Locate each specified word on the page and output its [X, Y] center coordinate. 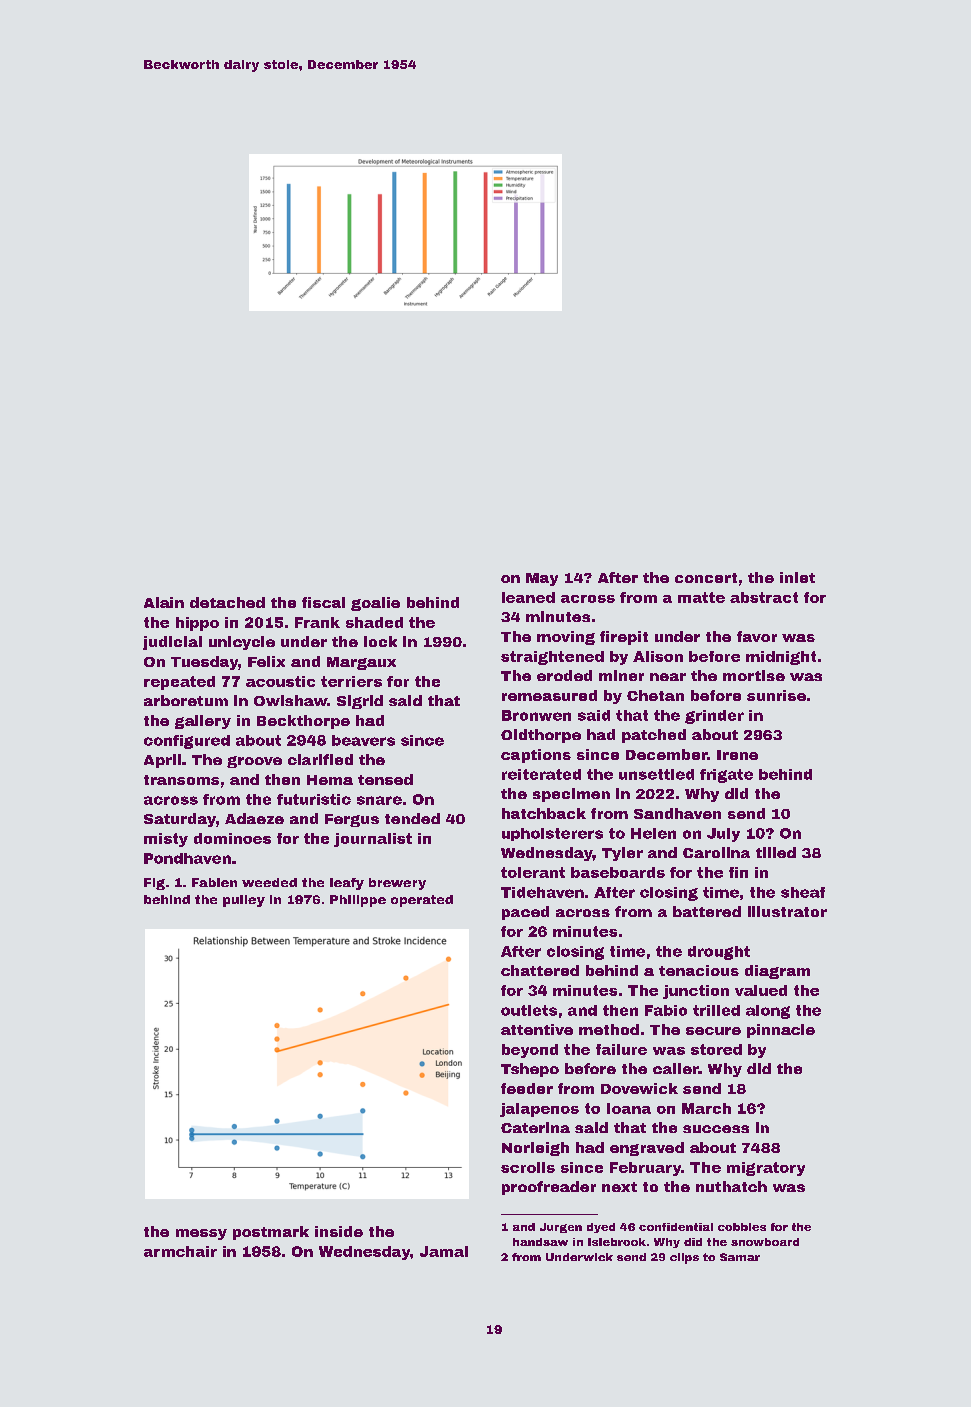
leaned [528, 597]
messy [201, 1234]
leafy [347, 884]
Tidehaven [542, 892]
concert [706, 578]
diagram [777, 972]
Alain [164, 602]
